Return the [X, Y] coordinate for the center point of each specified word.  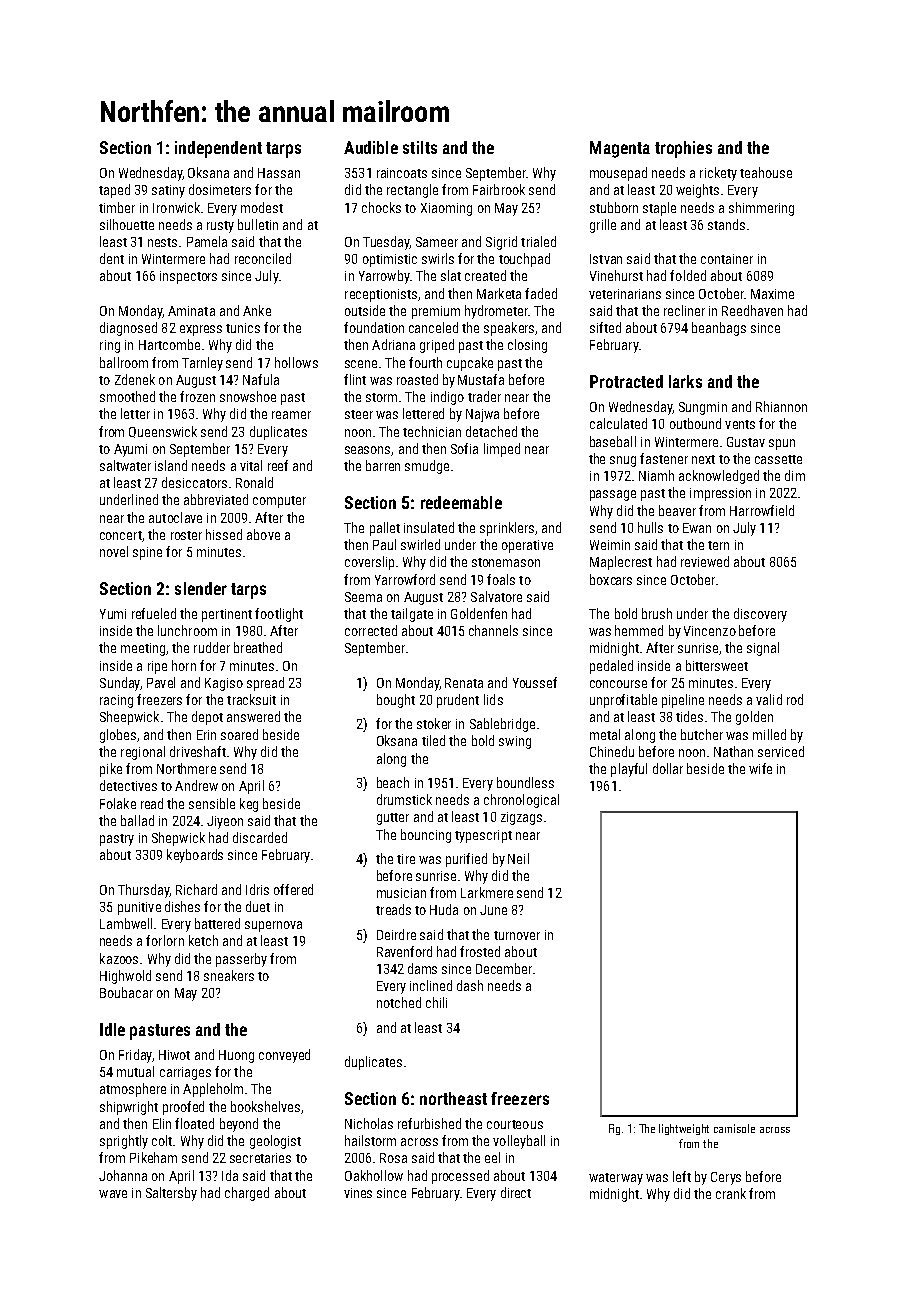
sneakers [229, 975]
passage [613, 495]
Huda [444, 909]
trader [484, 396]
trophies [683, 149]
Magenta [620, 149]
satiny [168, 191]
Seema [363, 597]
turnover [517, 935]
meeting [143, 649]
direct [516, 1192]
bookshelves [265, 1106]
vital [251, 465]
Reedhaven [752, 310]
